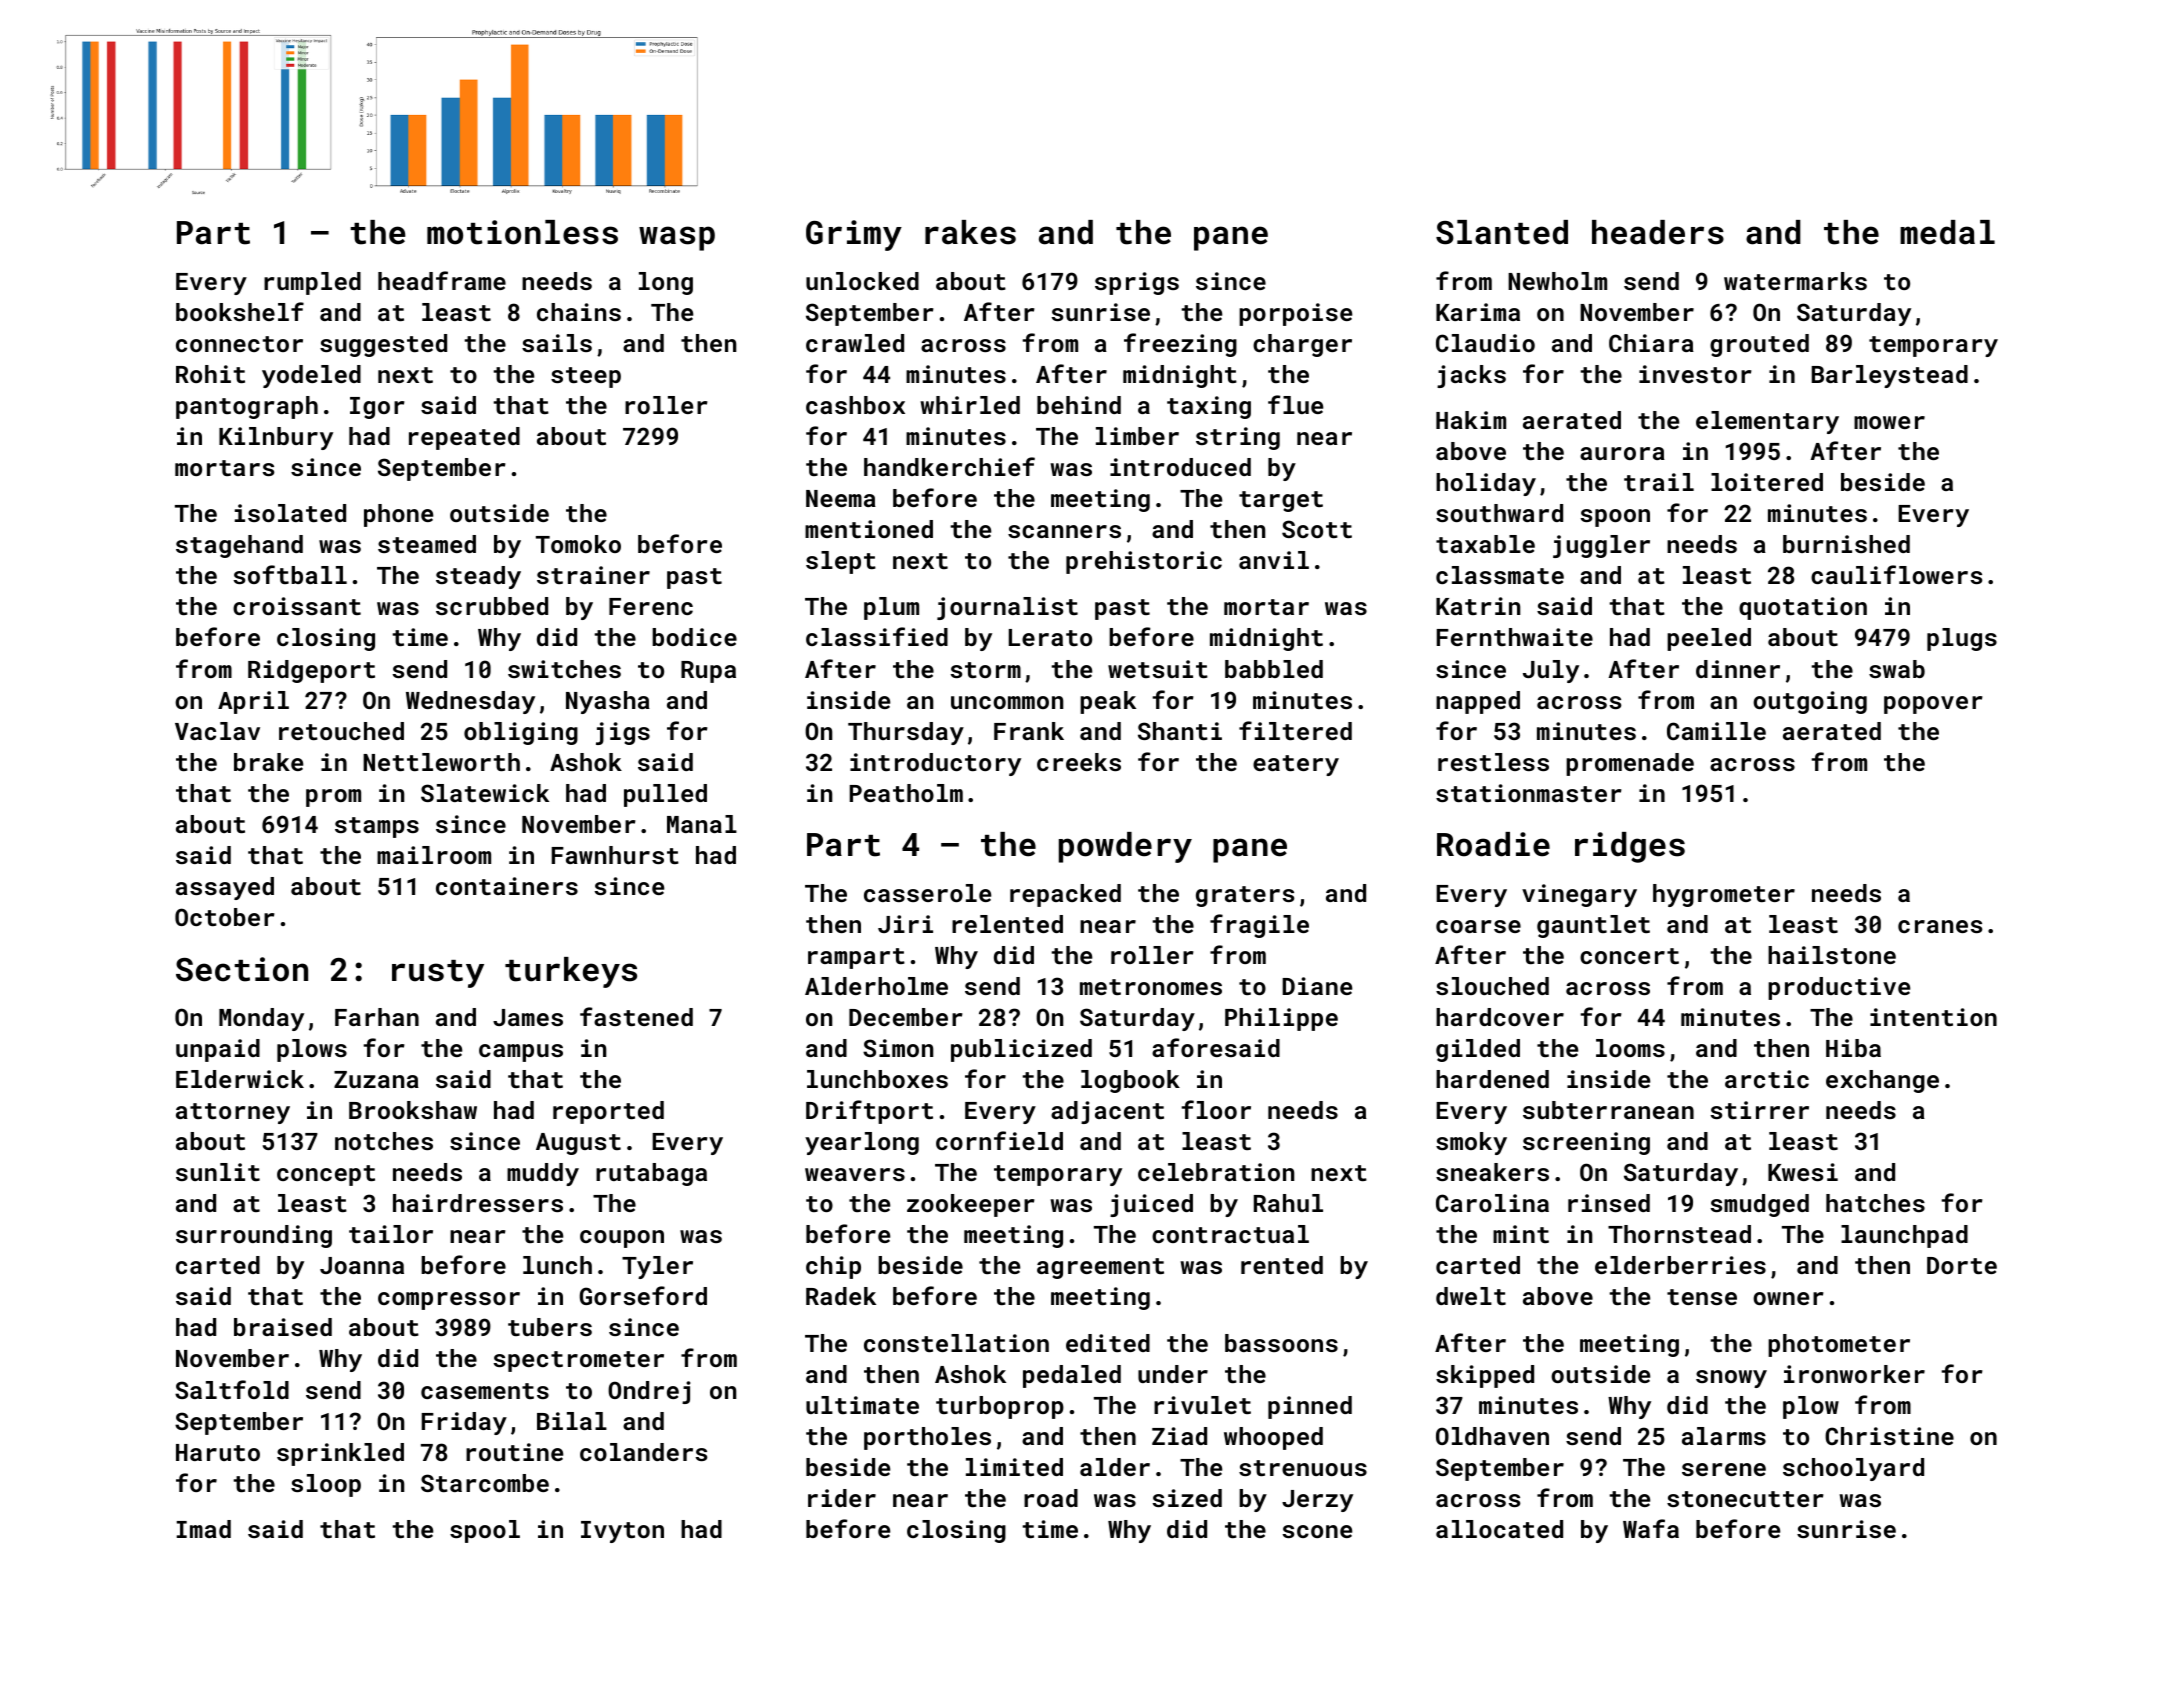 The height and width of the page is (1683, 2178). What do you see at coordinates (1947, 232) in the page?
I see `medal` at bounding box center [1947, 232].
